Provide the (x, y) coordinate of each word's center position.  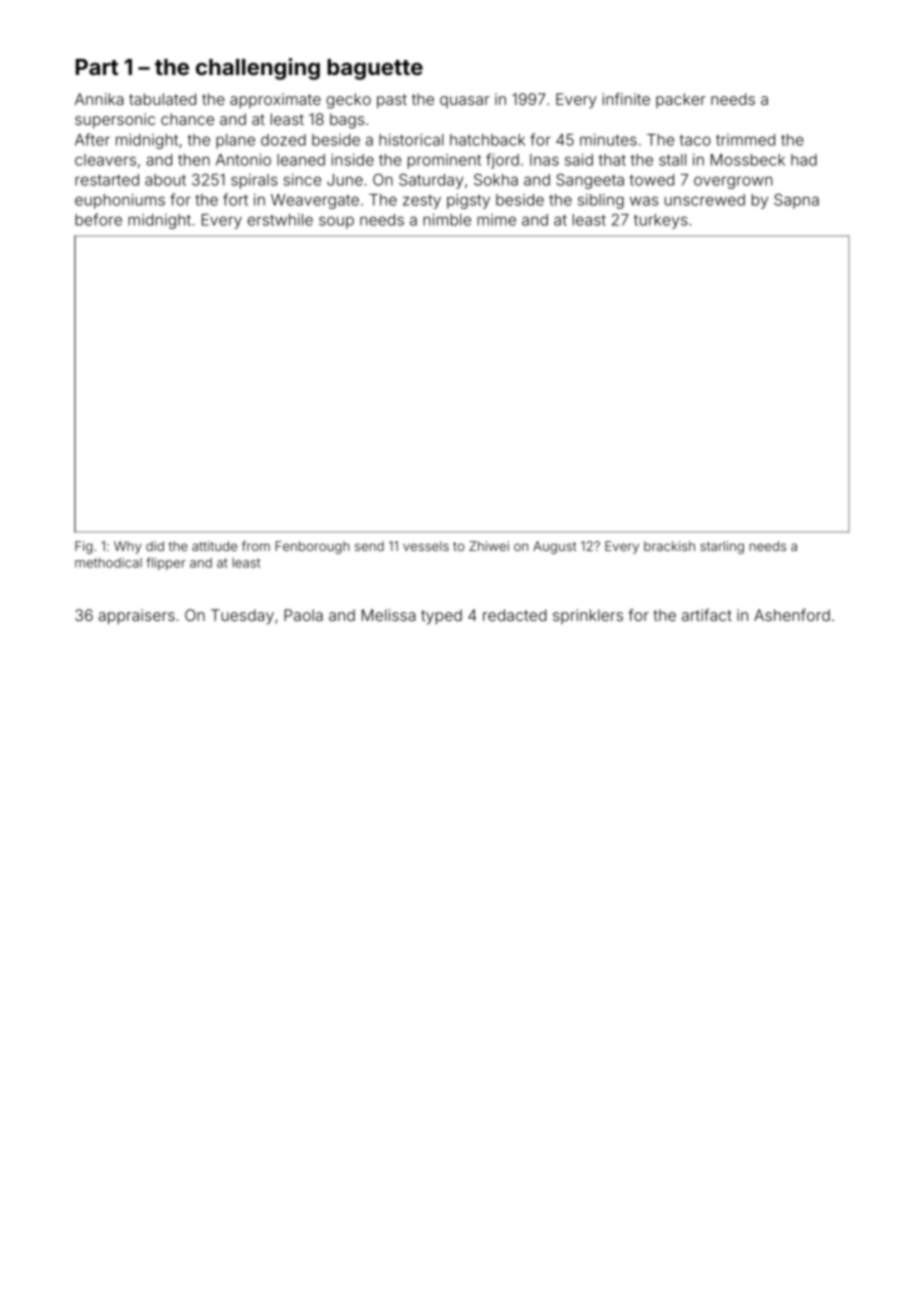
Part (97, 67)
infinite (626, 99)
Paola (303, 615)
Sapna (796, 201)
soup (336, 222)
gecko (348, 101)
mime (496, 220)
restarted (107, 180)
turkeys (661, 221)
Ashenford (792, 615)
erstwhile (280, 220)
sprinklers (588, 616)
